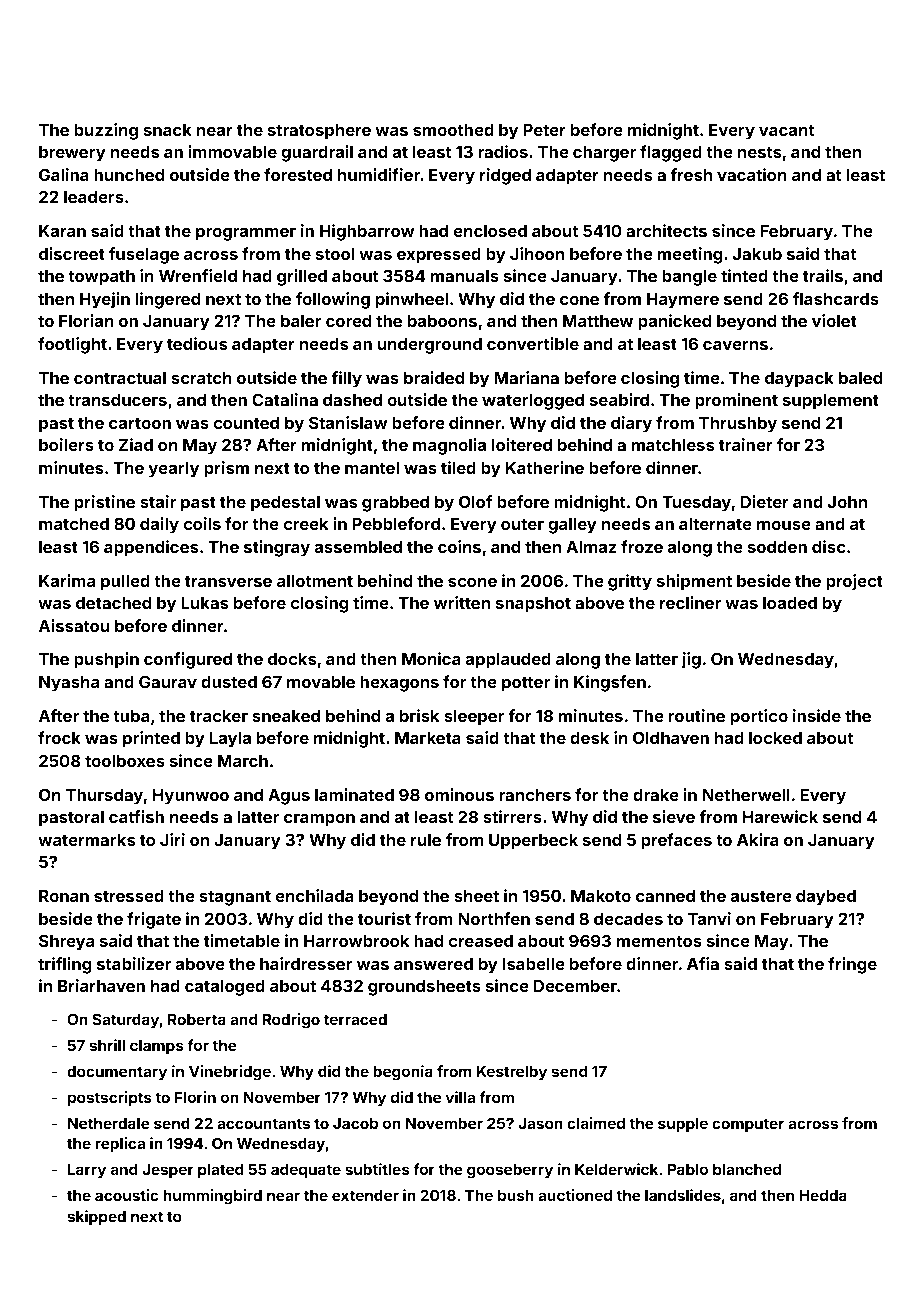  I want to click on inside, so click(817, 715).
